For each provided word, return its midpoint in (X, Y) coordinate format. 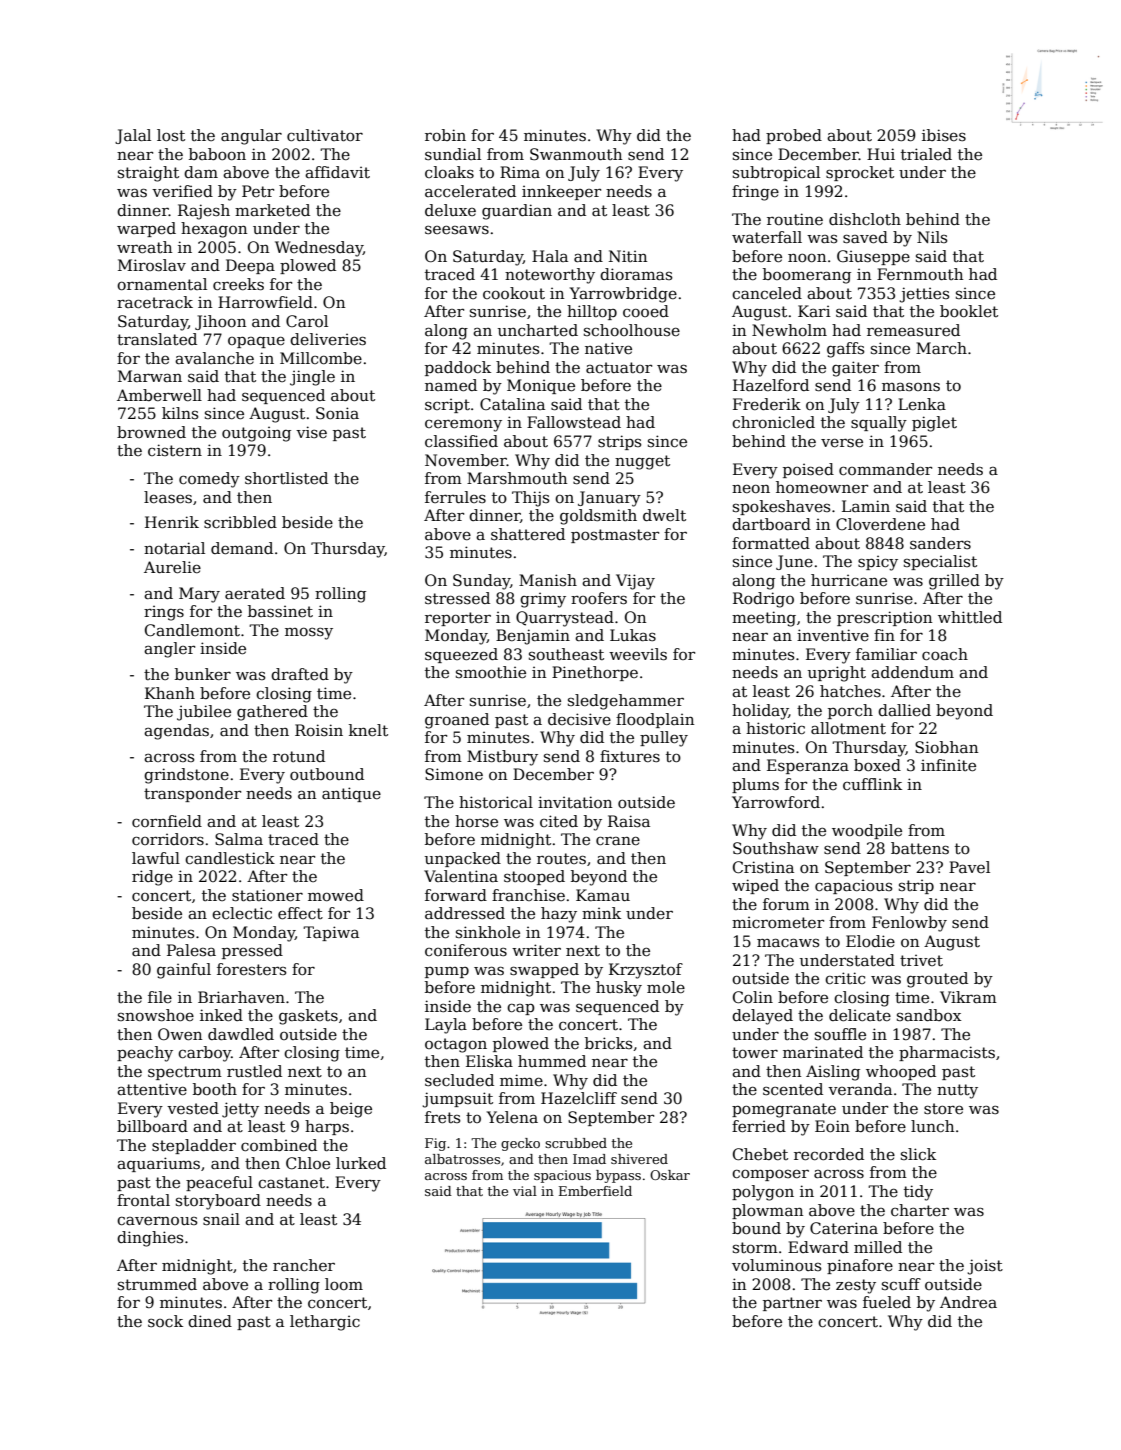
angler (169, 650)
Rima (520, 172)
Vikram (968, 997)
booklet (969, 311)
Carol (307, 321)
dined (210, 1321)
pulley (664, 739)
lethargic (325, 1323)
